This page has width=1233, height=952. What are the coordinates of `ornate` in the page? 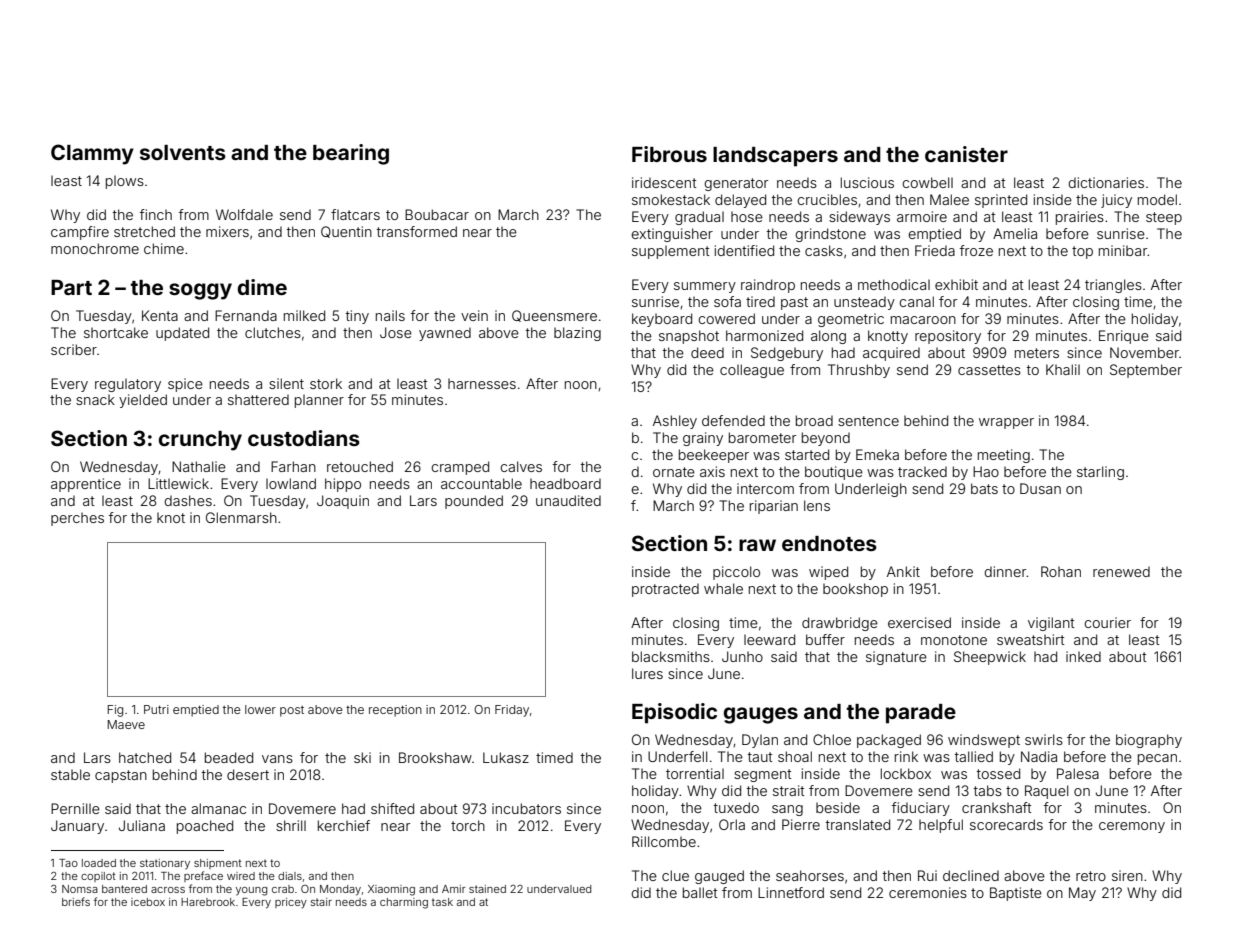 It's located at (674, 472).
